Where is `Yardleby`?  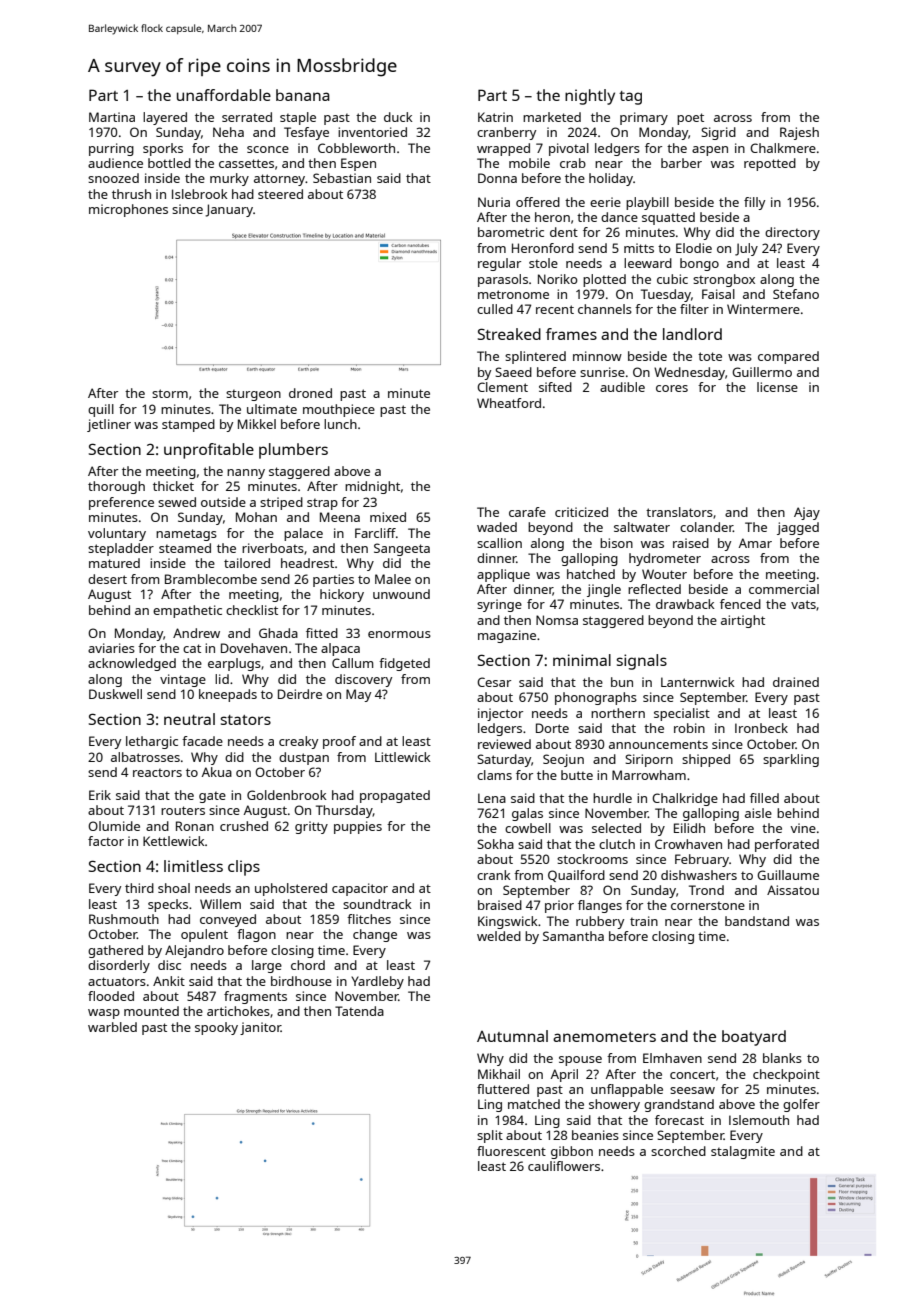
Yardleby is located at coordinates (377, 982).
